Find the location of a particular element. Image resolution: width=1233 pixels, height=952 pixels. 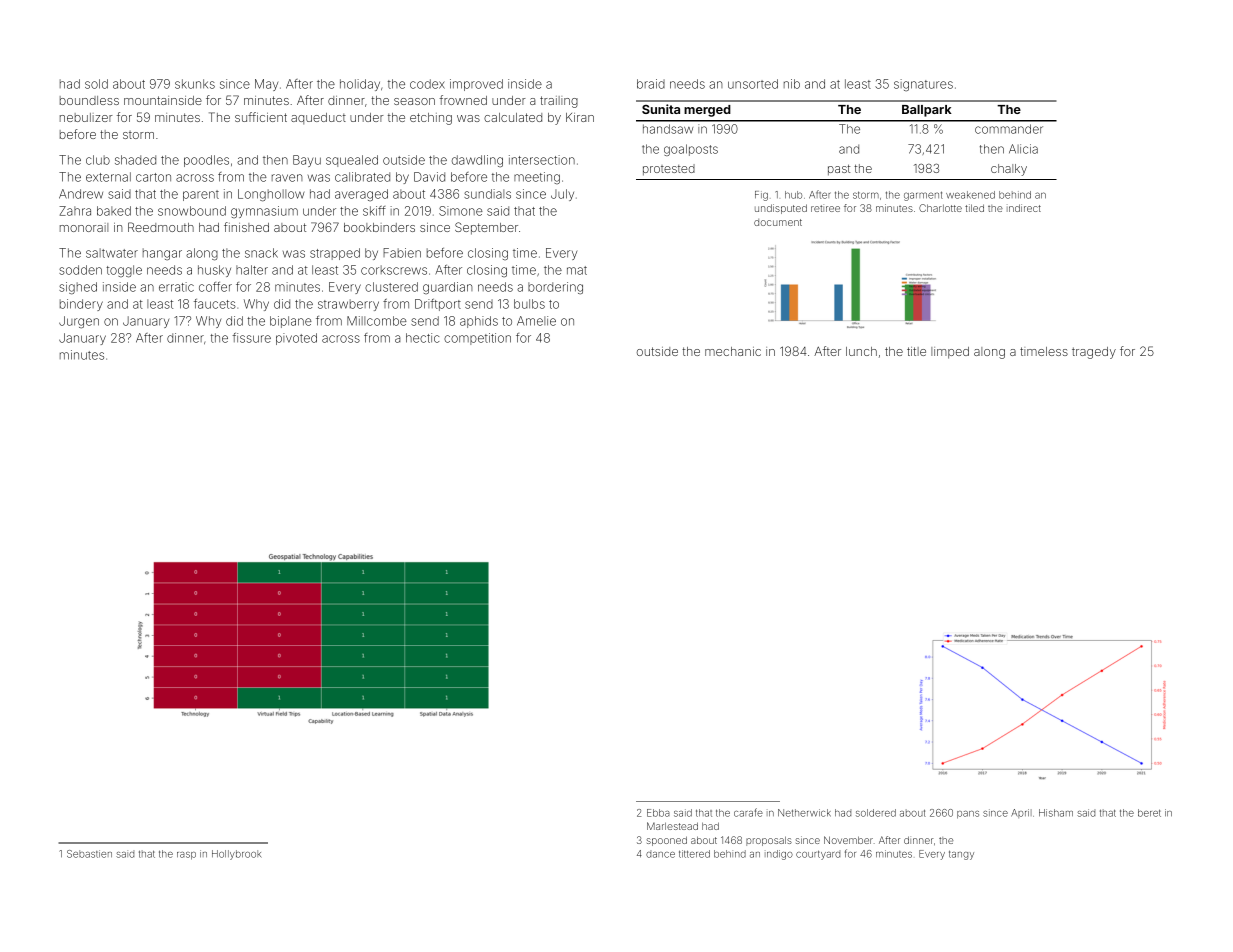

Netherwick is located at coordinates (804, 813).
